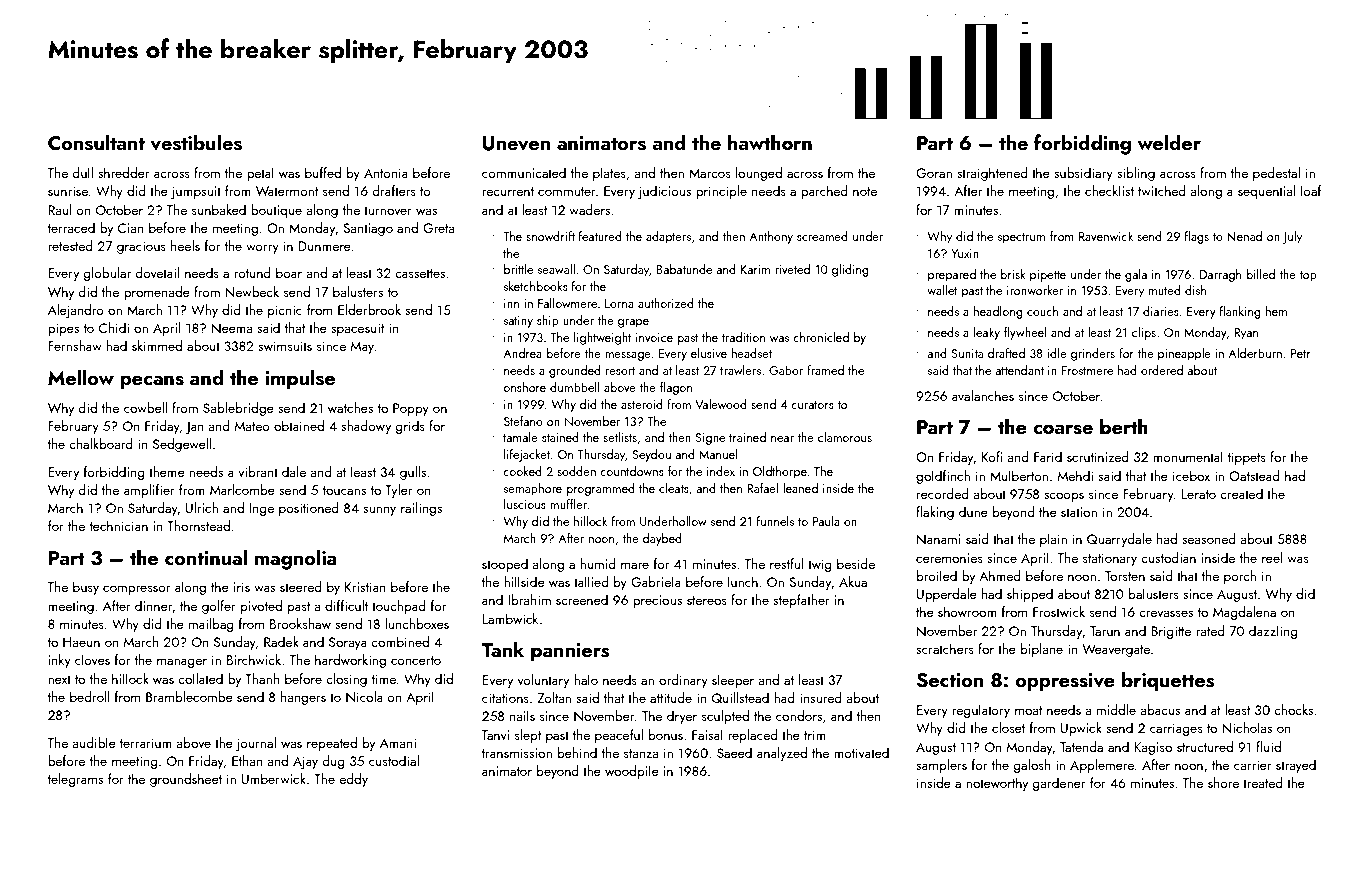 This screenshot has height=887, width=1372. Describe the element at coordinates (96, 142) in the screenshot. I see `Consultant` at that location.
